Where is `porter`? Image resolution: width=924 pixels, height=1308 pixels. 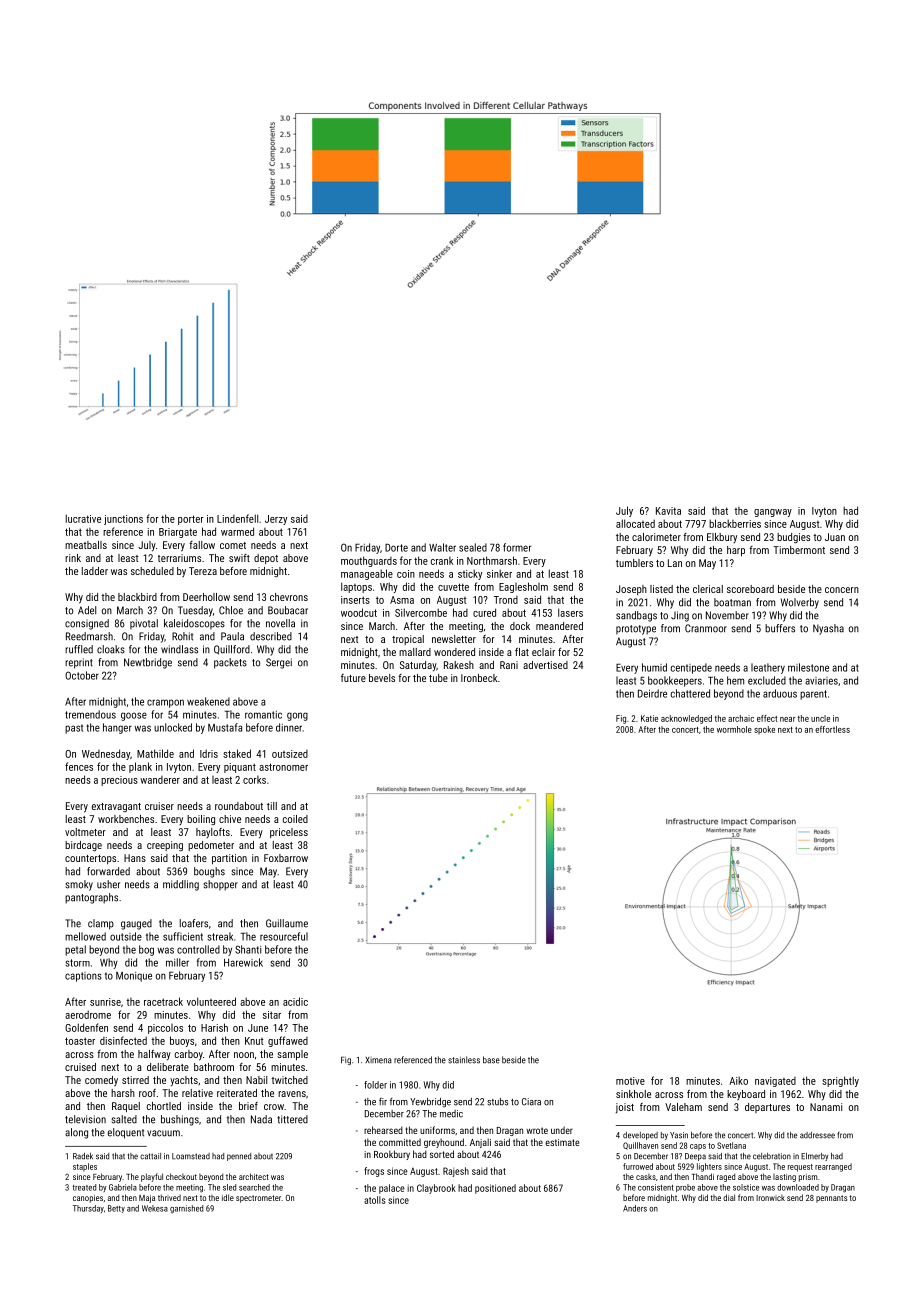
porter is located at coordinates (191, 520).
